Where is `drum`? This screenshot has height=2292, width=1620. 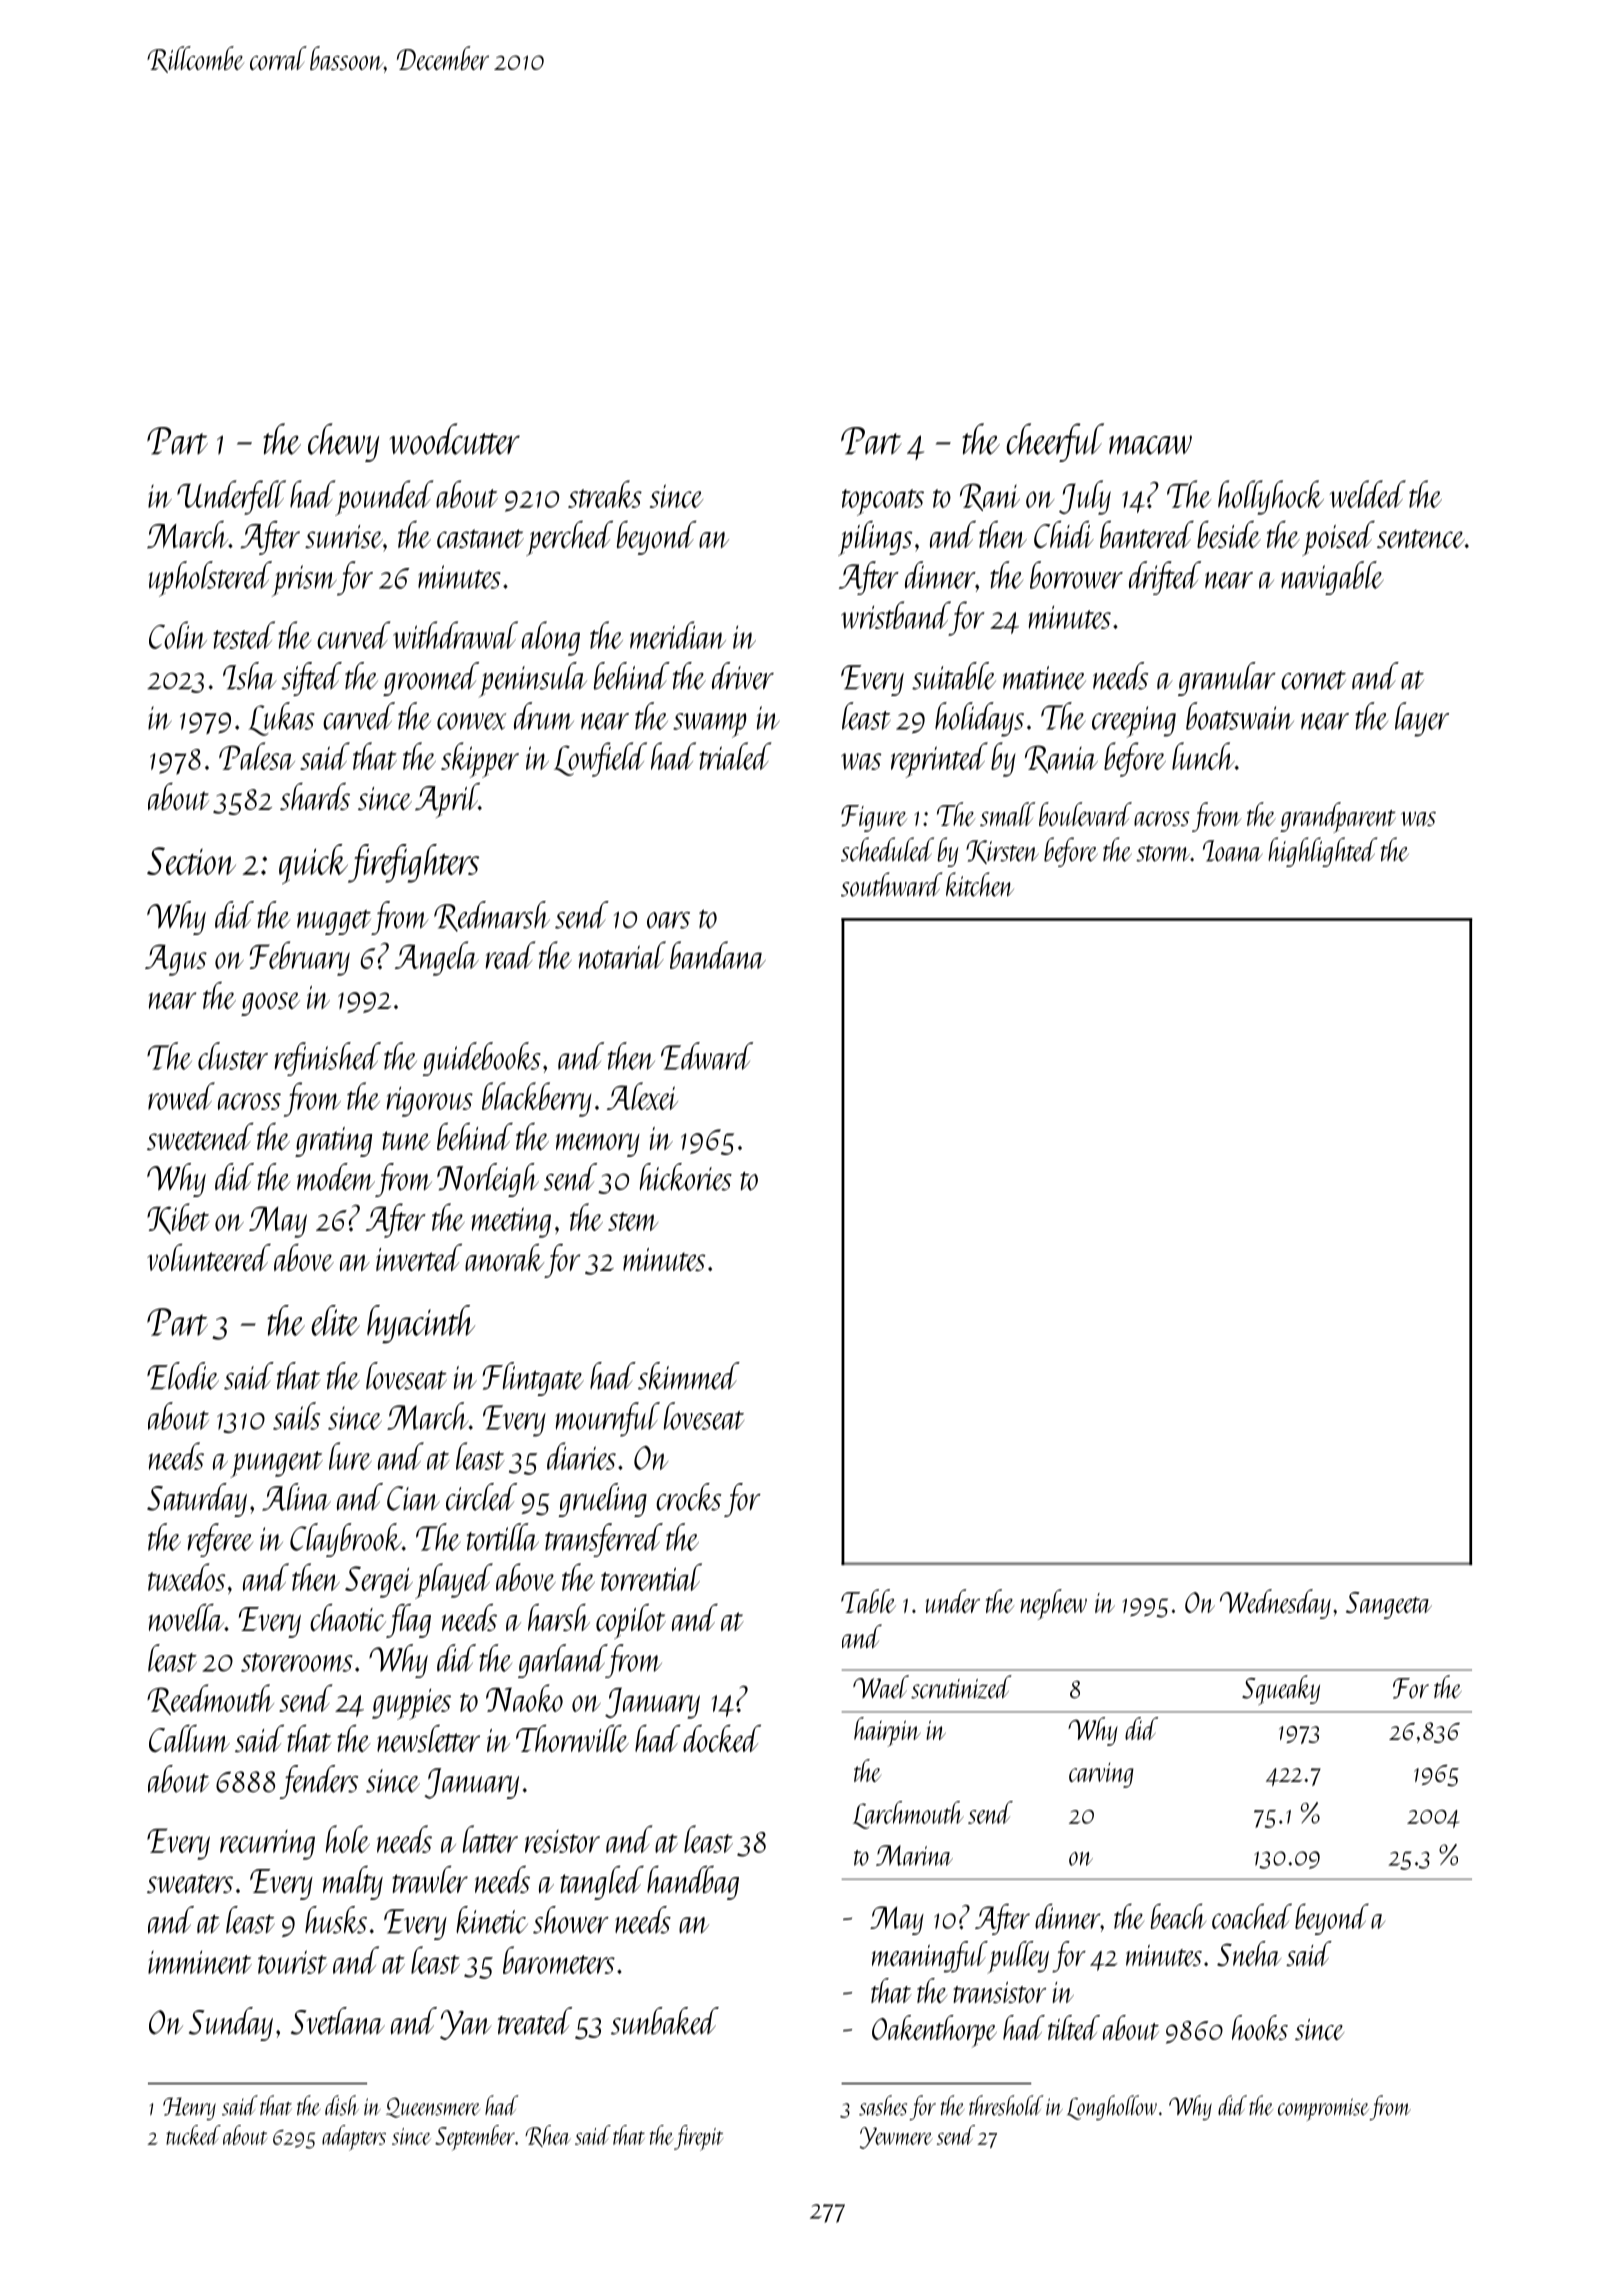 drum is located at coordinates (544, 716).
